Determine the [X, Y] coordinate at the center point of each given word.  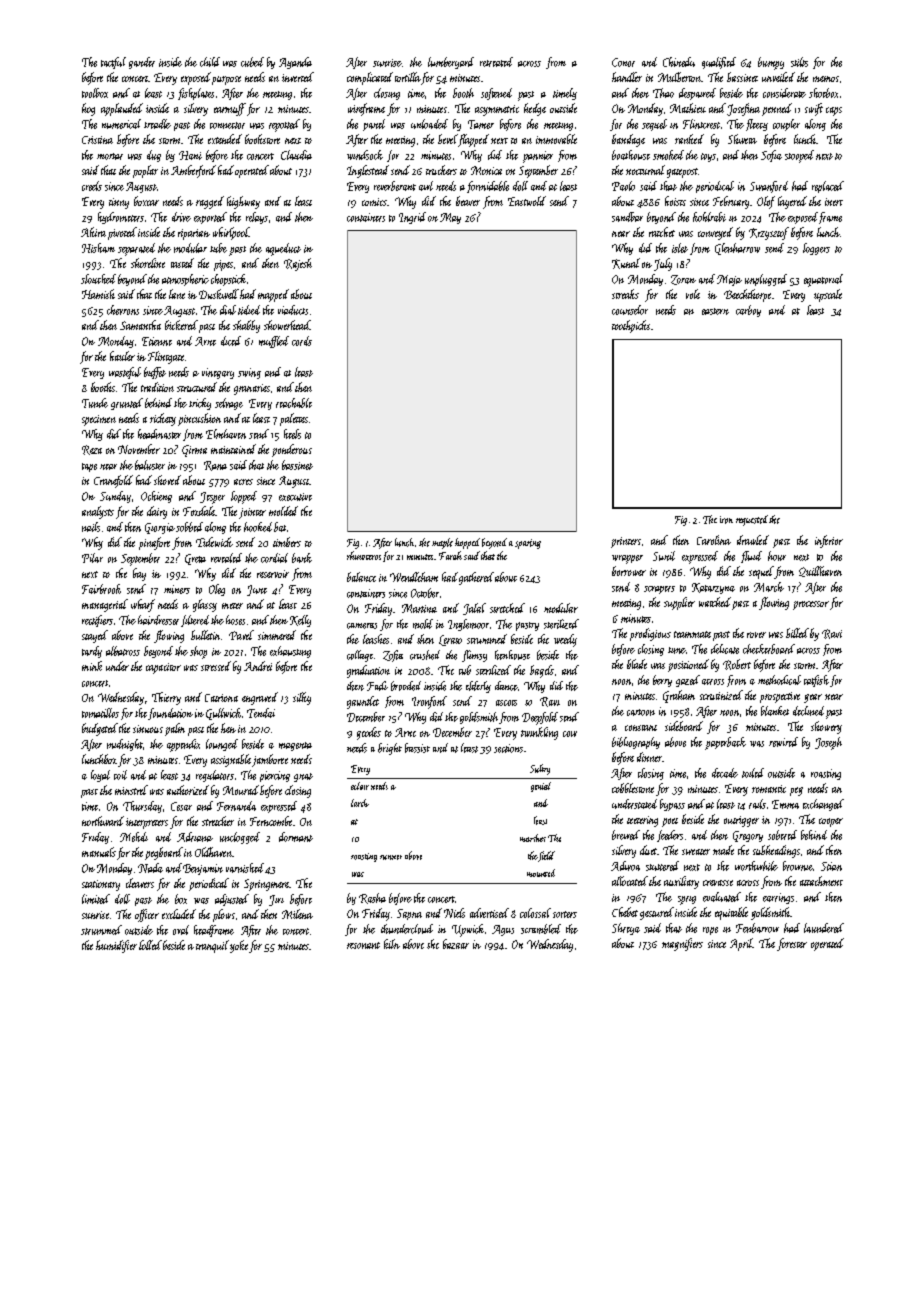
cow [570, 734]
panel [374, 125]
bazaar [456, 944]
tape [89, 467]
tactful [113, 63]
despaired [697, 94]
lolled [150, 945]
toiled [753, 773]
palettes [294, 419]
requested [752, 520]
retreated [496, 62]
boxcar [146, 201]
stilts [799, 62]
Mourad [241, 790]
